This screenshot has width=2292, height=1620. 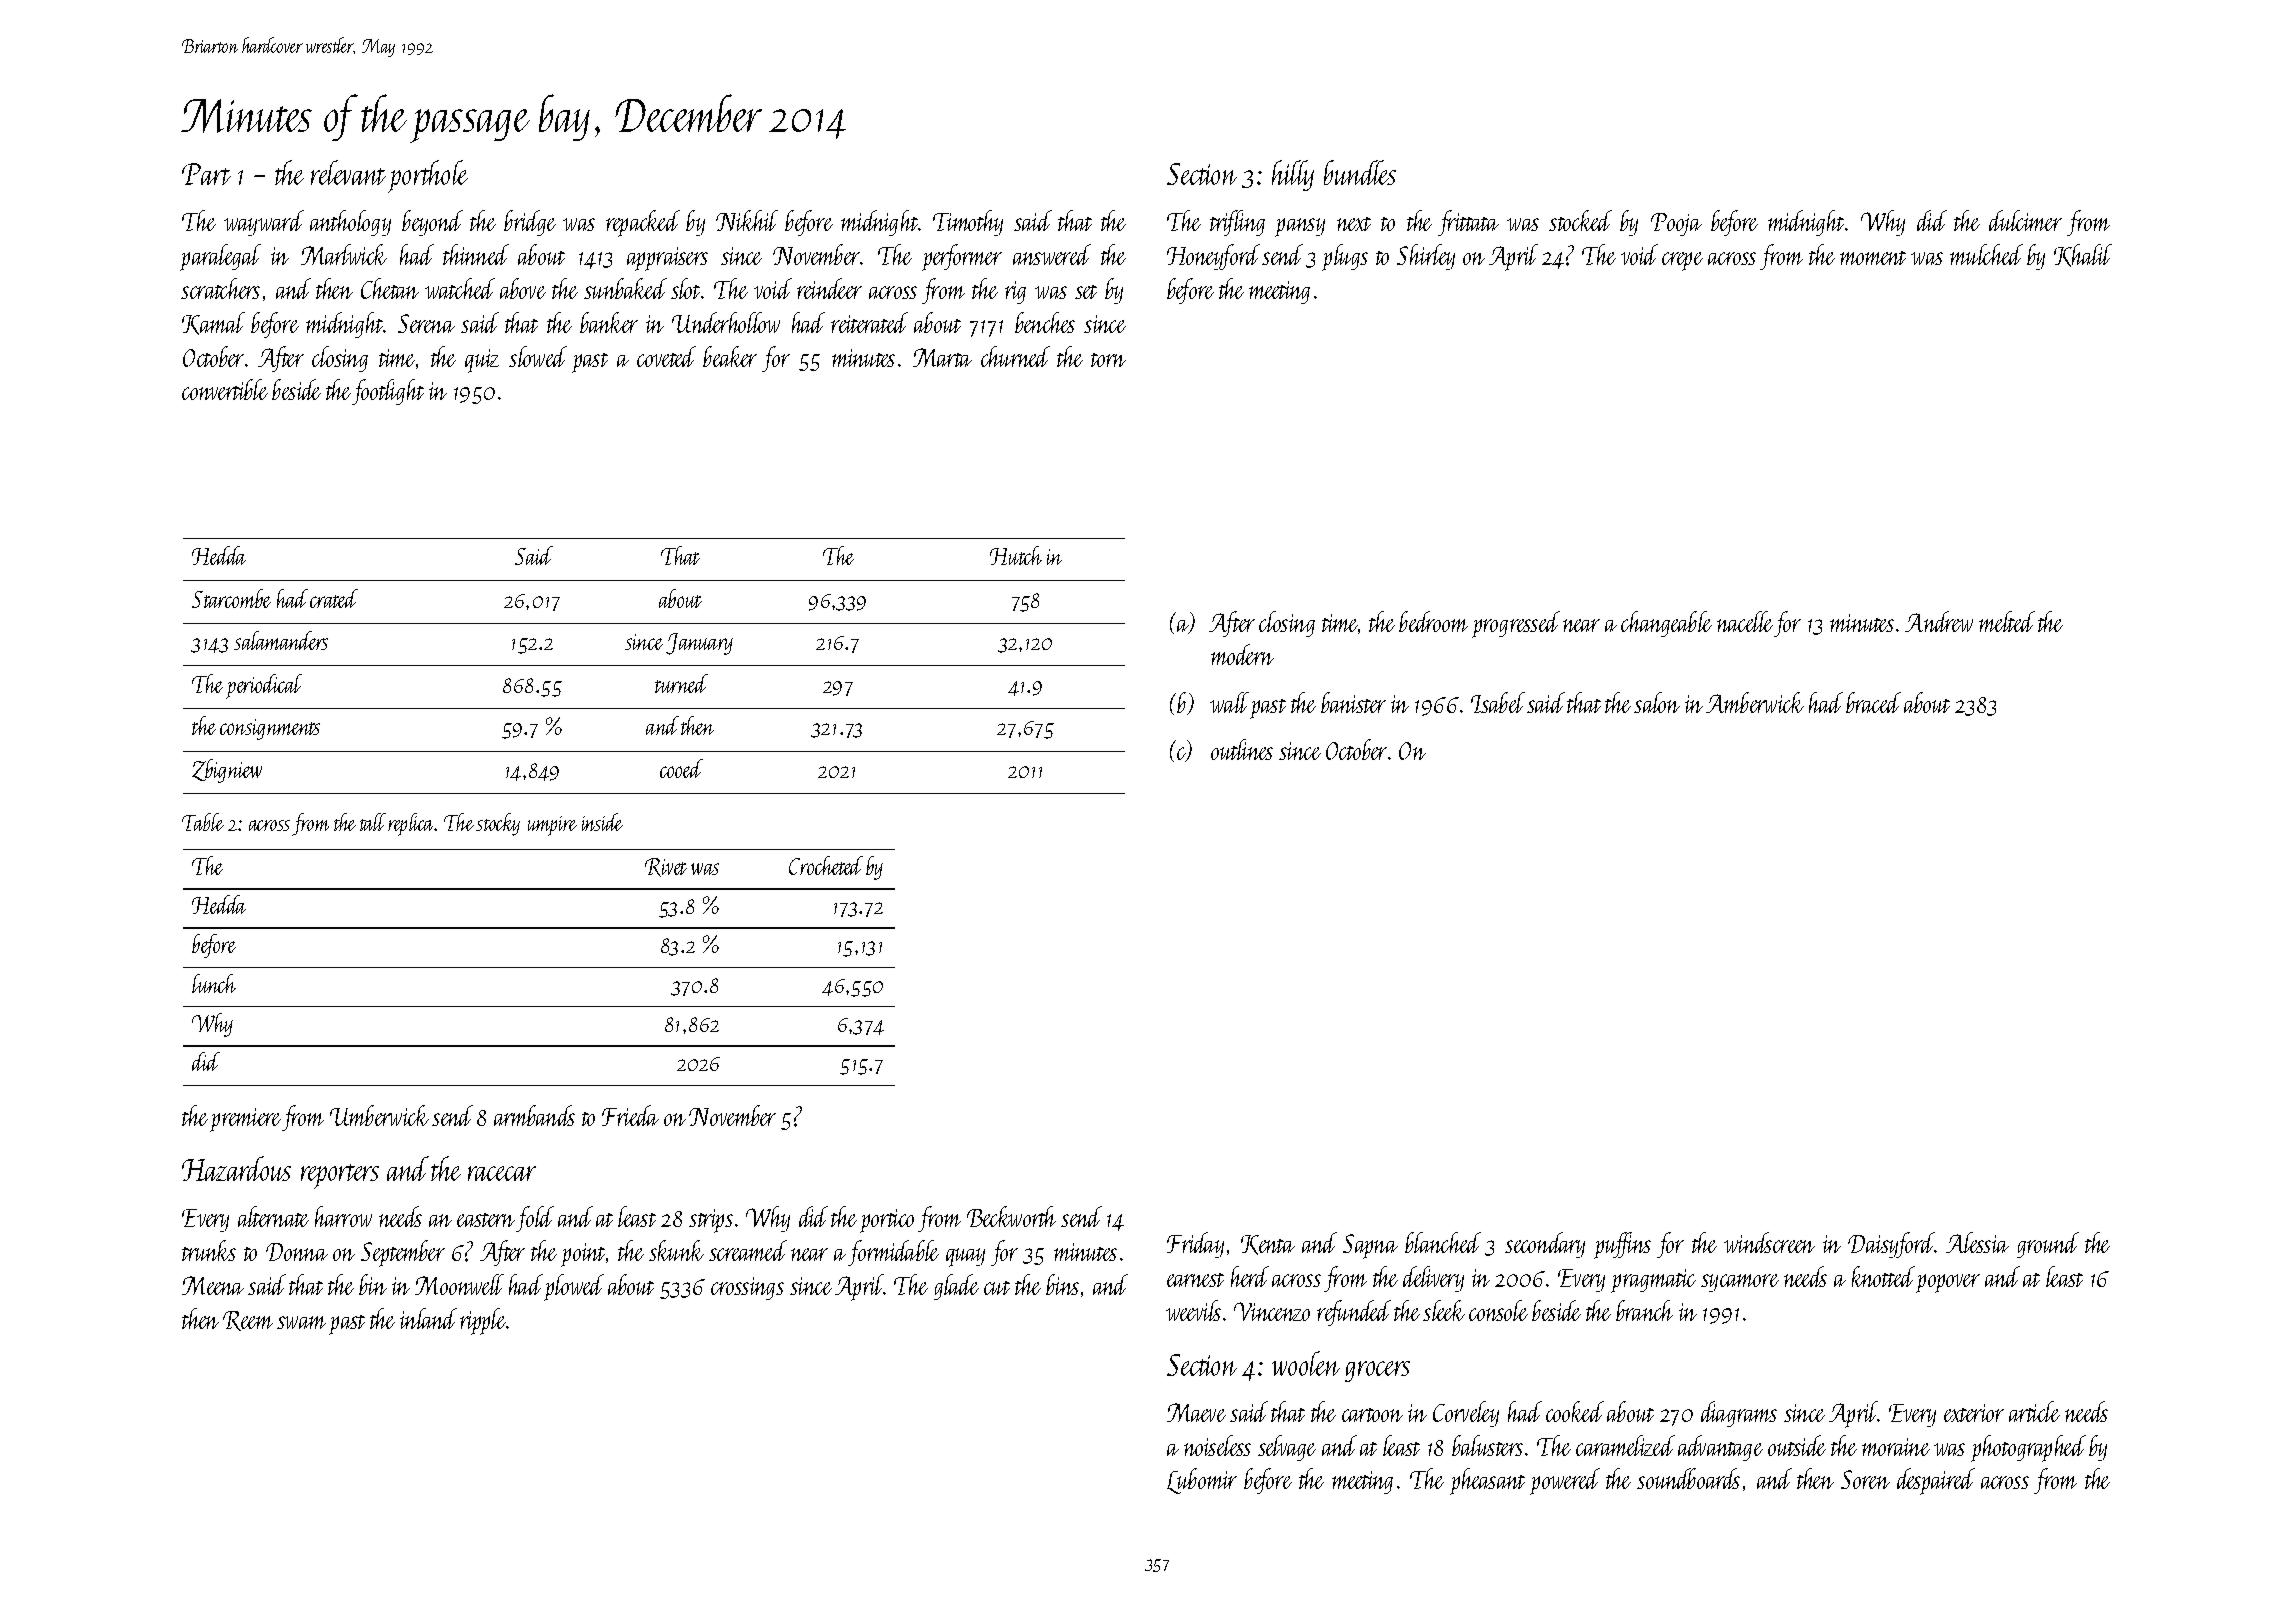 I want to click on dulcimer, so click(x=2025, y=220).
